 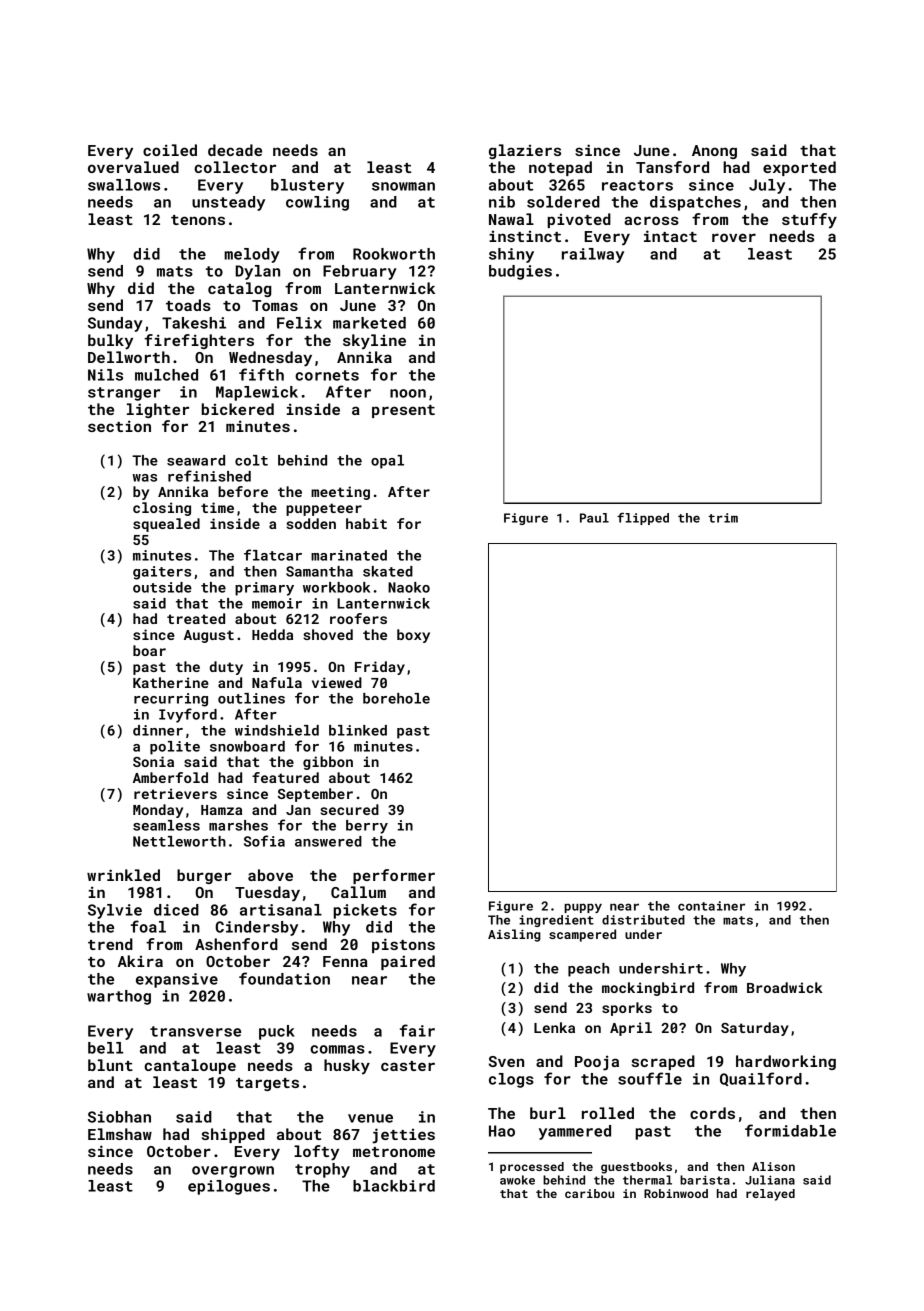 I want to click on Anong, so click(x=714, y=152).
